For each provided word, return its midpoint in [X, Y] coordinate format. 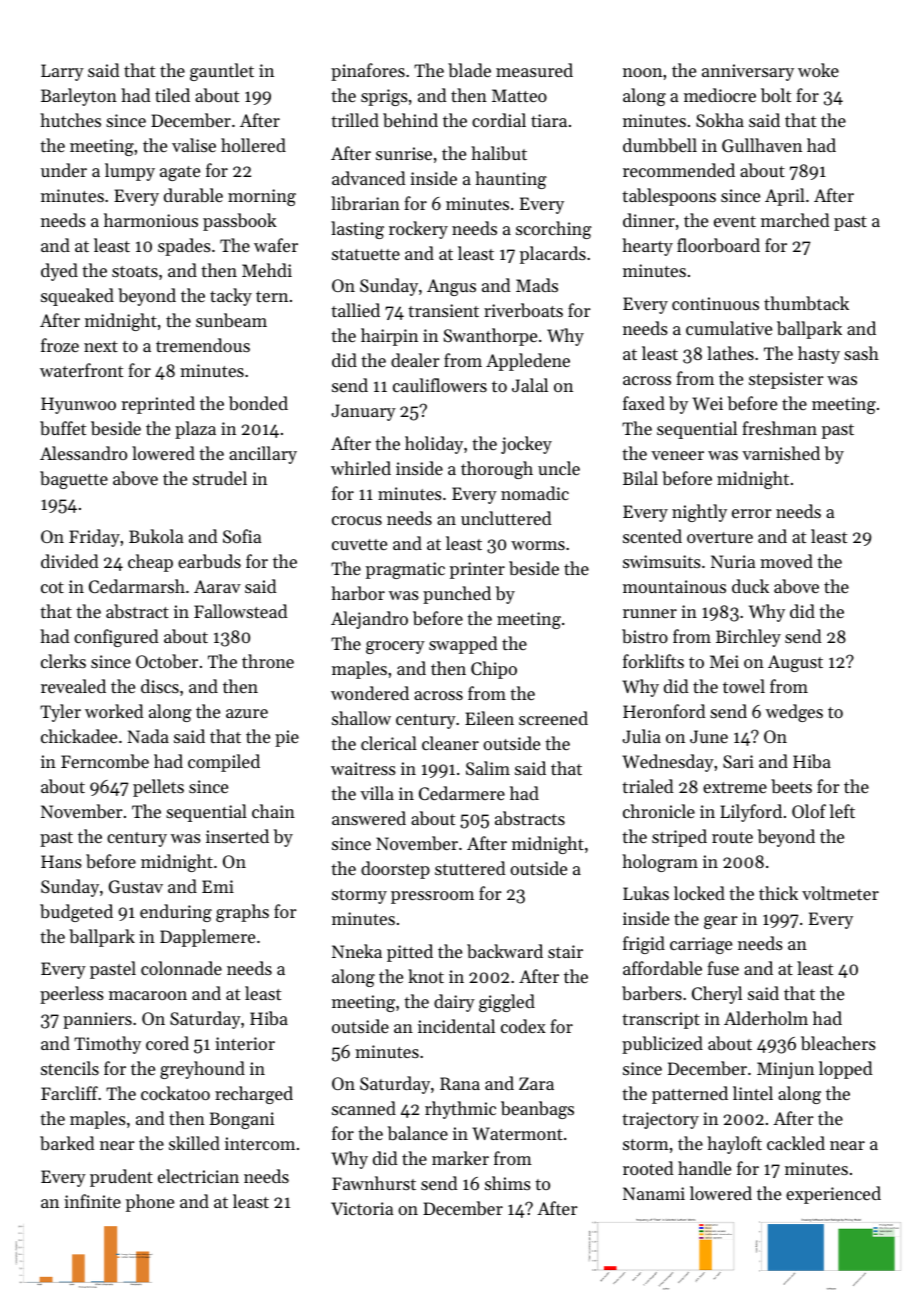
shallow [361, 718]
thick [778, 893]
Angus [451, 287]
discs [160, 686]
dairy [454, 1003]
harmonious [151, 220]
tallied [355, 310]
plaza [195, 430]
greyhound [202, 1070]
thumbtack [806, 303]
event [735, 221]
